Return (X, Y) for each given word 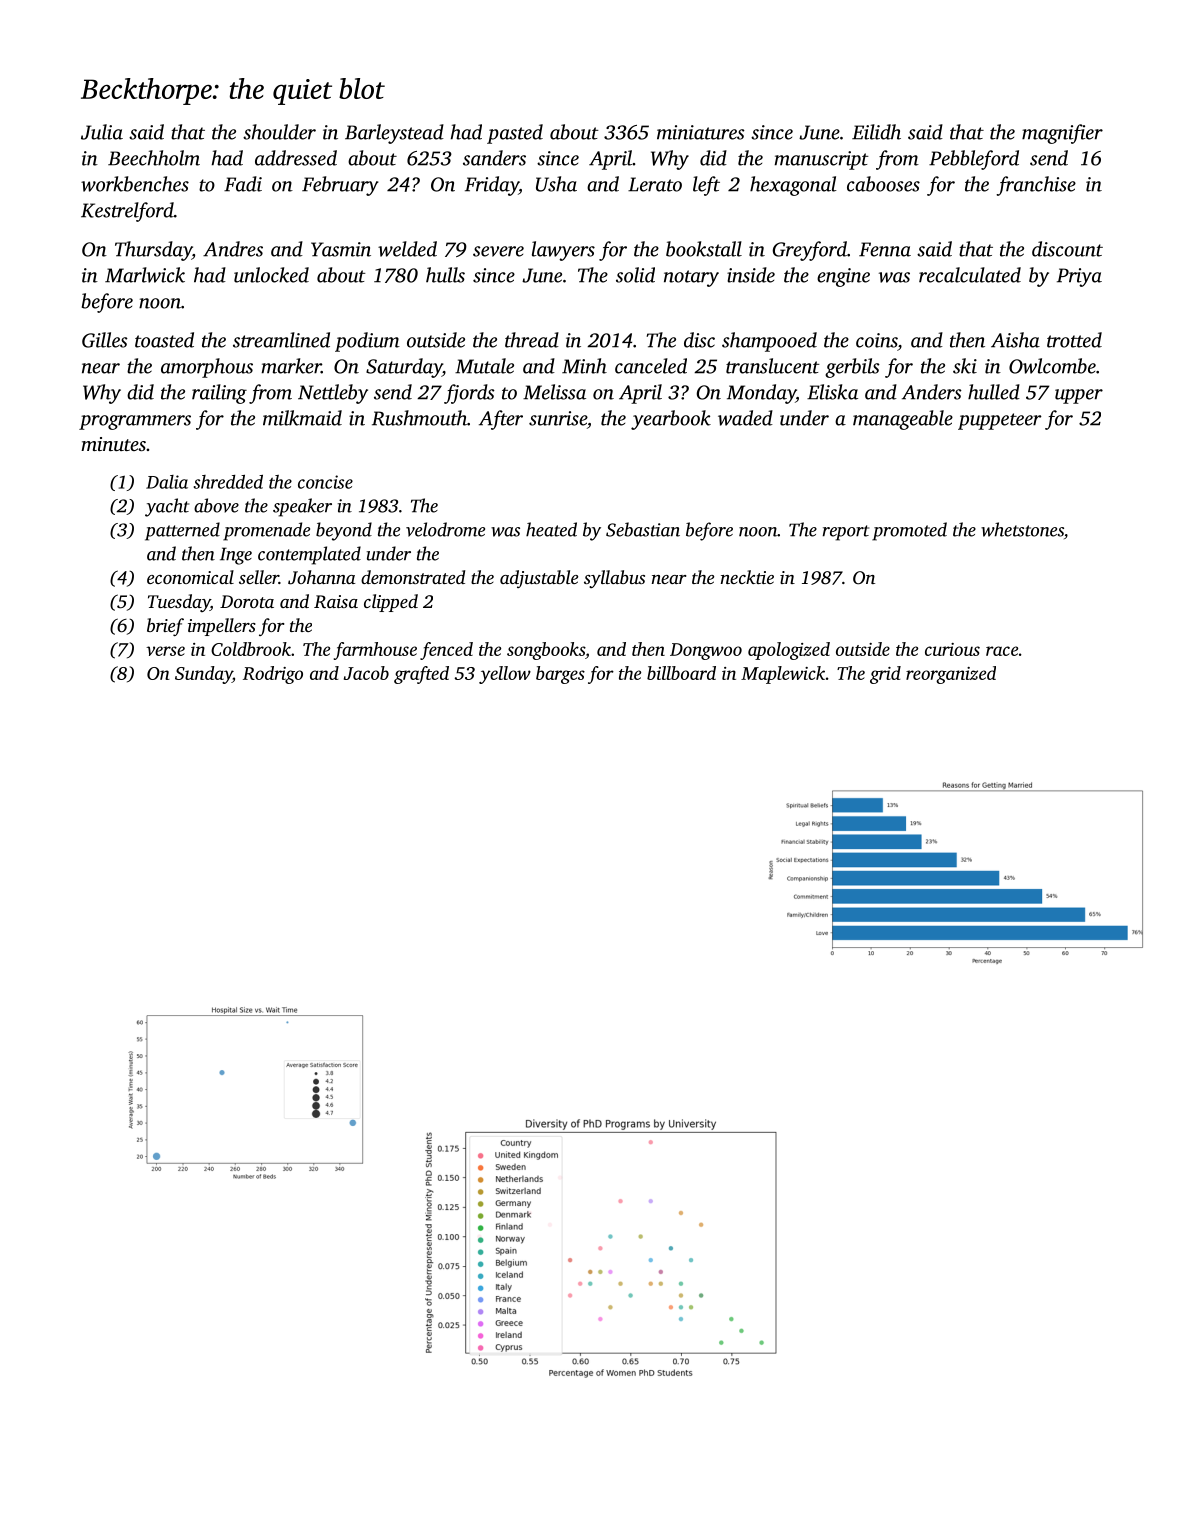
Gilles (105, 340)
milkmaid (302, 418)
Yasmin (341, 249)
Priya (1079, 277)
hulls (445, 275)
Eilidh (876, 132)
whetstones (1022, 529)
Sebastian (643, 529)
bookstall (704, 249)
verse (165, 651)
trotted (1074, 340)
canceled (651, 366)
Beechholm (154, 158)
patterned (182, 531)
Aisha (1015, 340)
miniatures (701, 132)
